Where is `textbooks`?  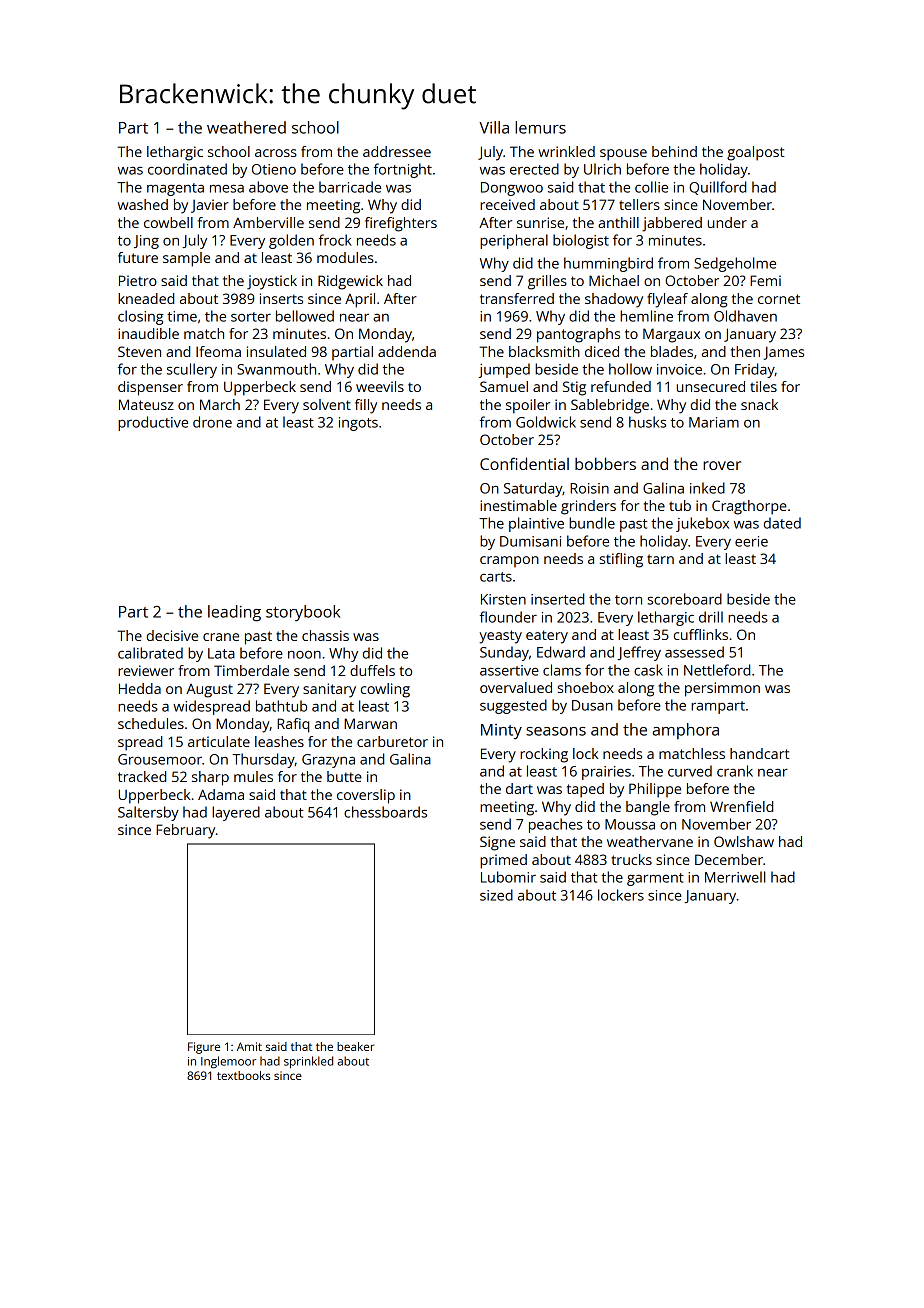 textbooks is located at coordinates (243, 1075).
